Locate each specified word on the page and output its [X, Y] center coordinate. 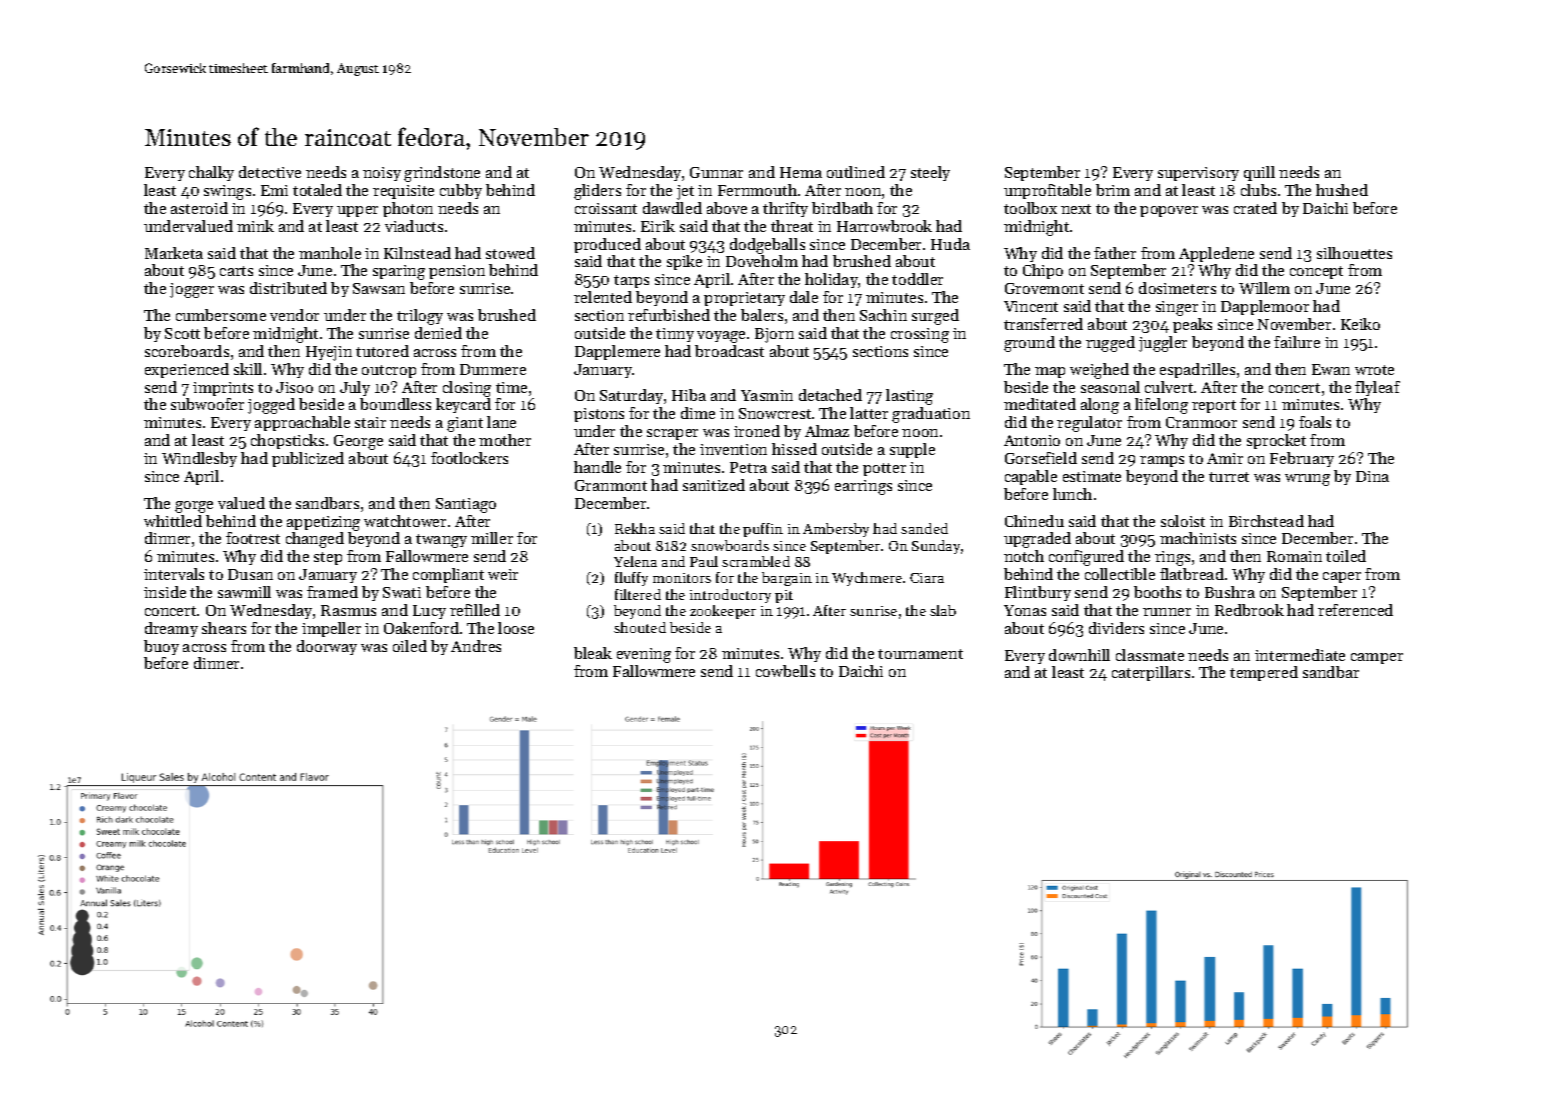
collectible [1120, 574]
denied [438, 333]
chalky [211, 173]
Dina [1372, 476]
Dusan [250, 574]
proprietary [744, 299]
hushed [1342, 190]
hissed [794, 449]
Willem [1264, 288]
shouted [640, 627]
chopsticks [287, 441]
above [727, 208]
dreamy [171, 629]
